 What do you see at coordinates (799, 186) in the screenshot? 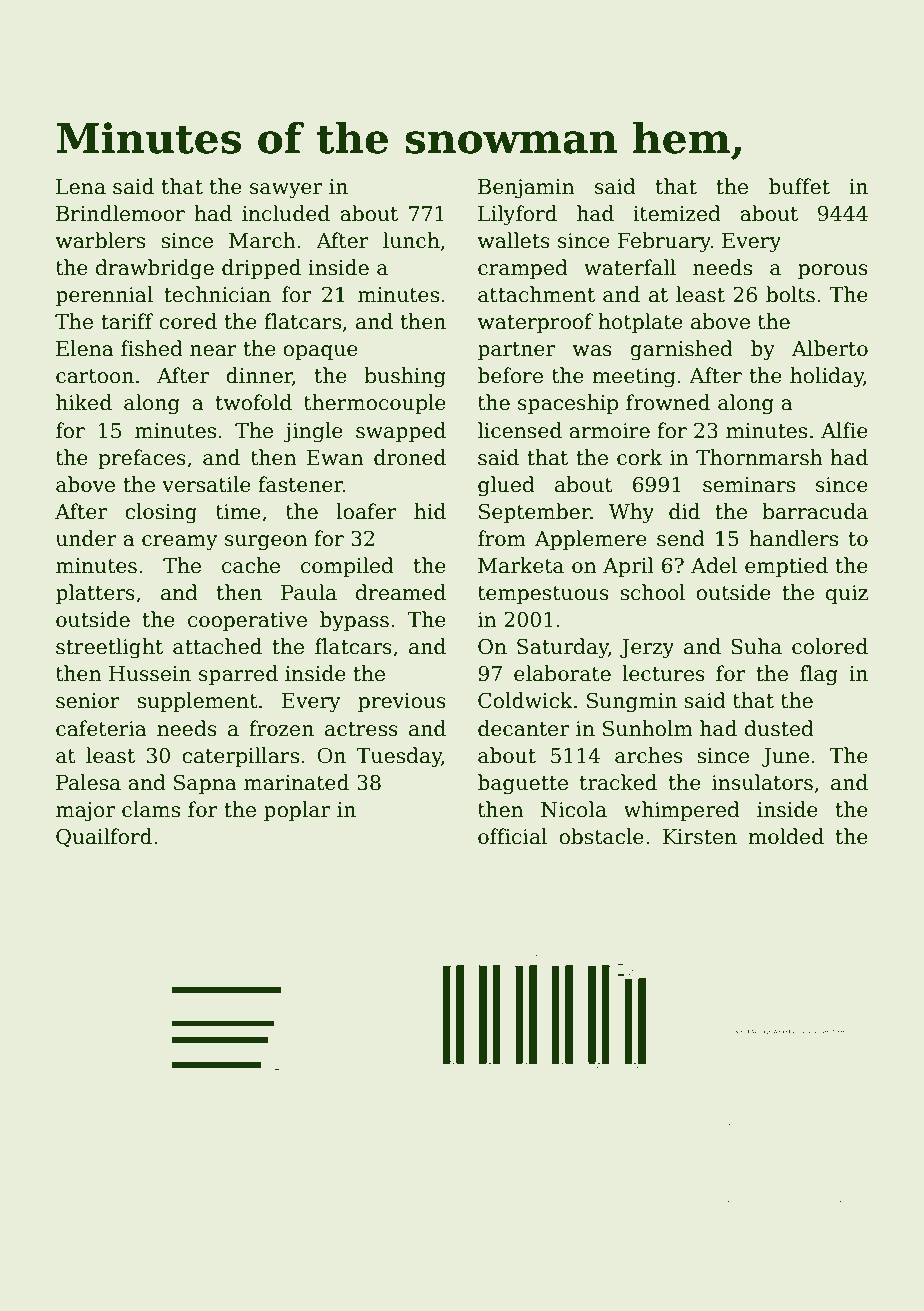
I see `buffet` at bounding box center [799, 186].
